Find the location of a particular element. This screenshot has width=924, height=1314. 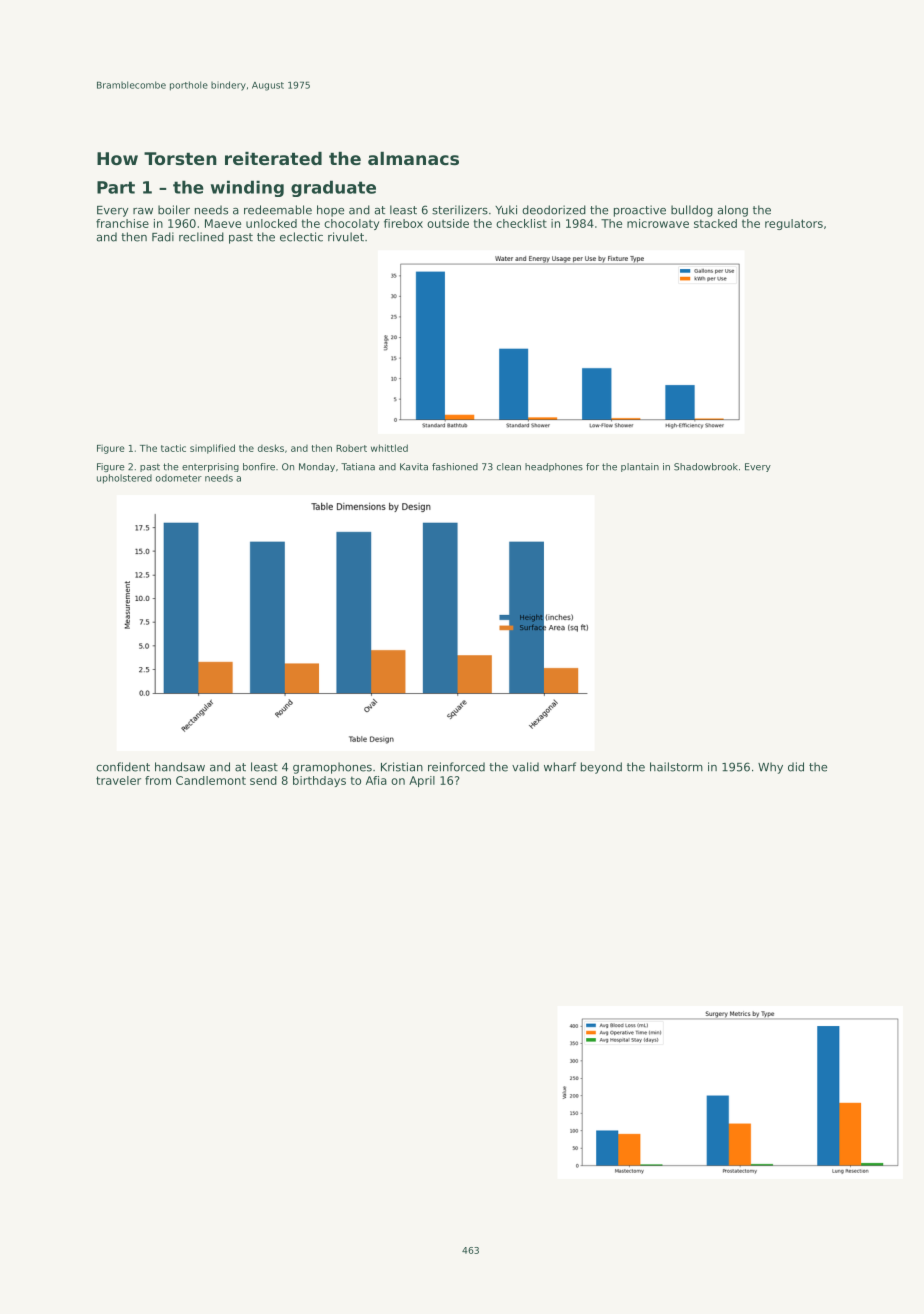

hailstorm is located at coordinates (676, 767).
